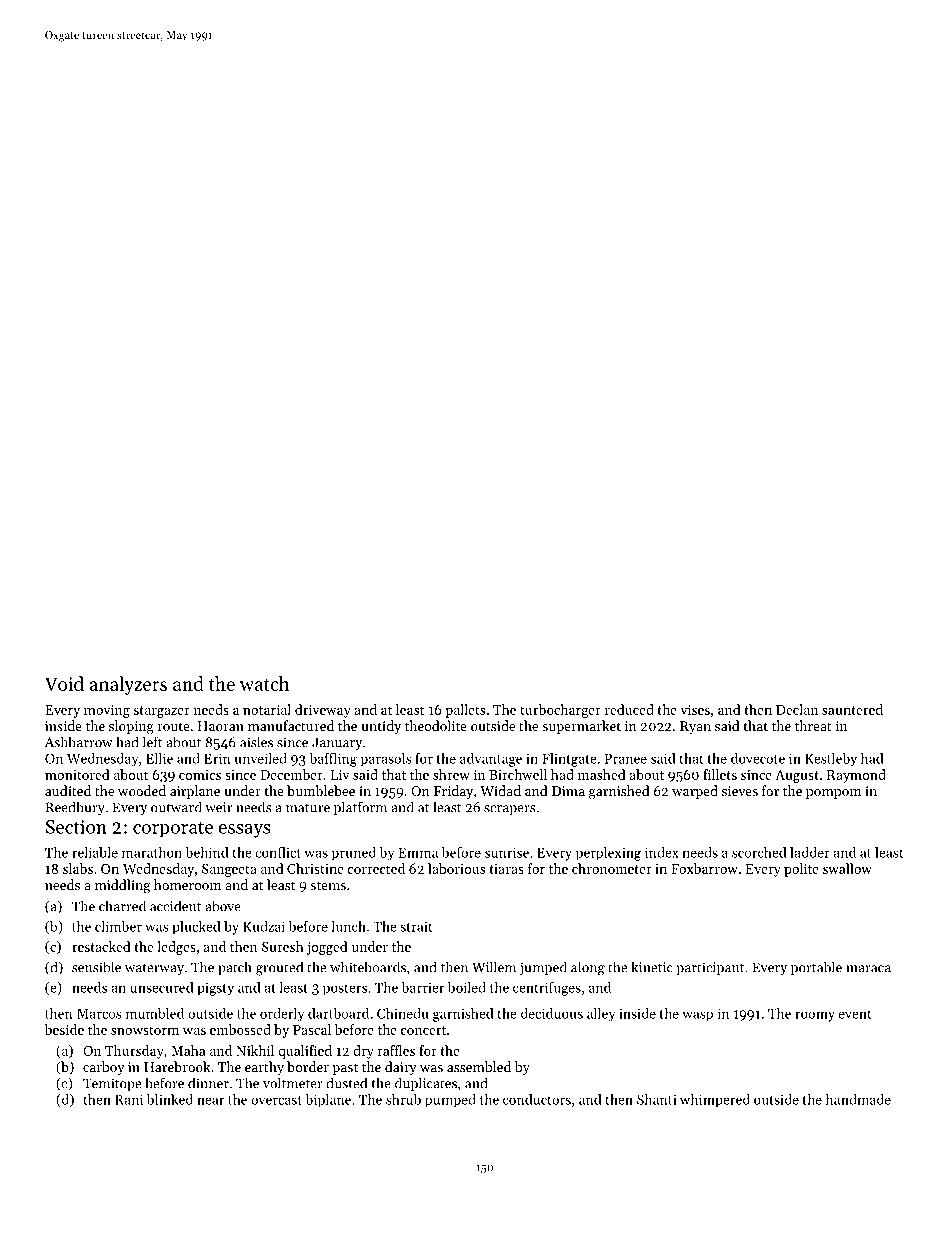 The height and width of the document is (1233, 952). What do you see at coordinates (581, 727) in the document?
I see `supermarket` at bounding box center [581, 727].
